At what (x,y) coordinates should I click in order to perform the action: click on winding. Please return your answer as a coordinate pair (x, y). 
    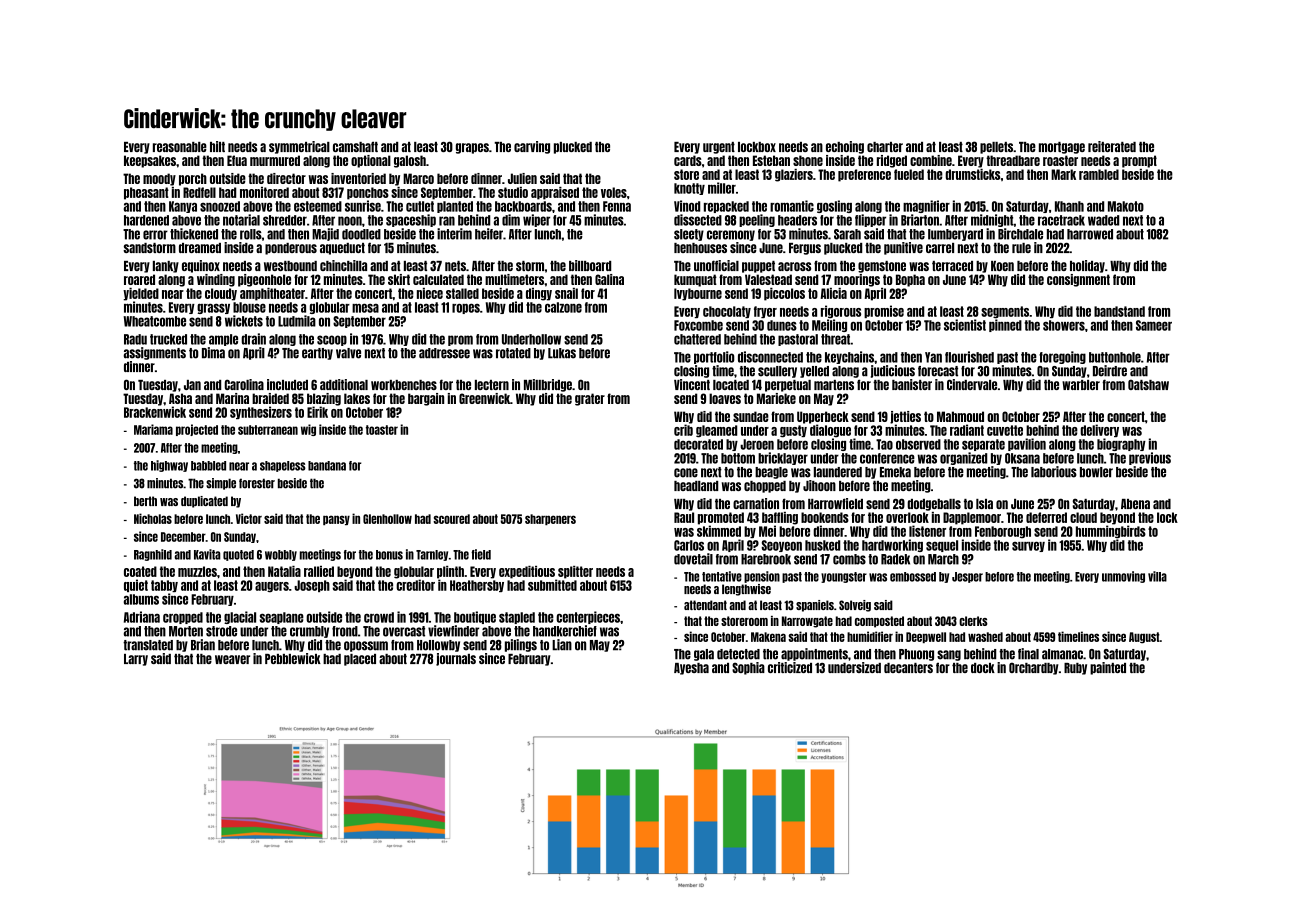
    Looking at the image, I should click on (216, 280).
